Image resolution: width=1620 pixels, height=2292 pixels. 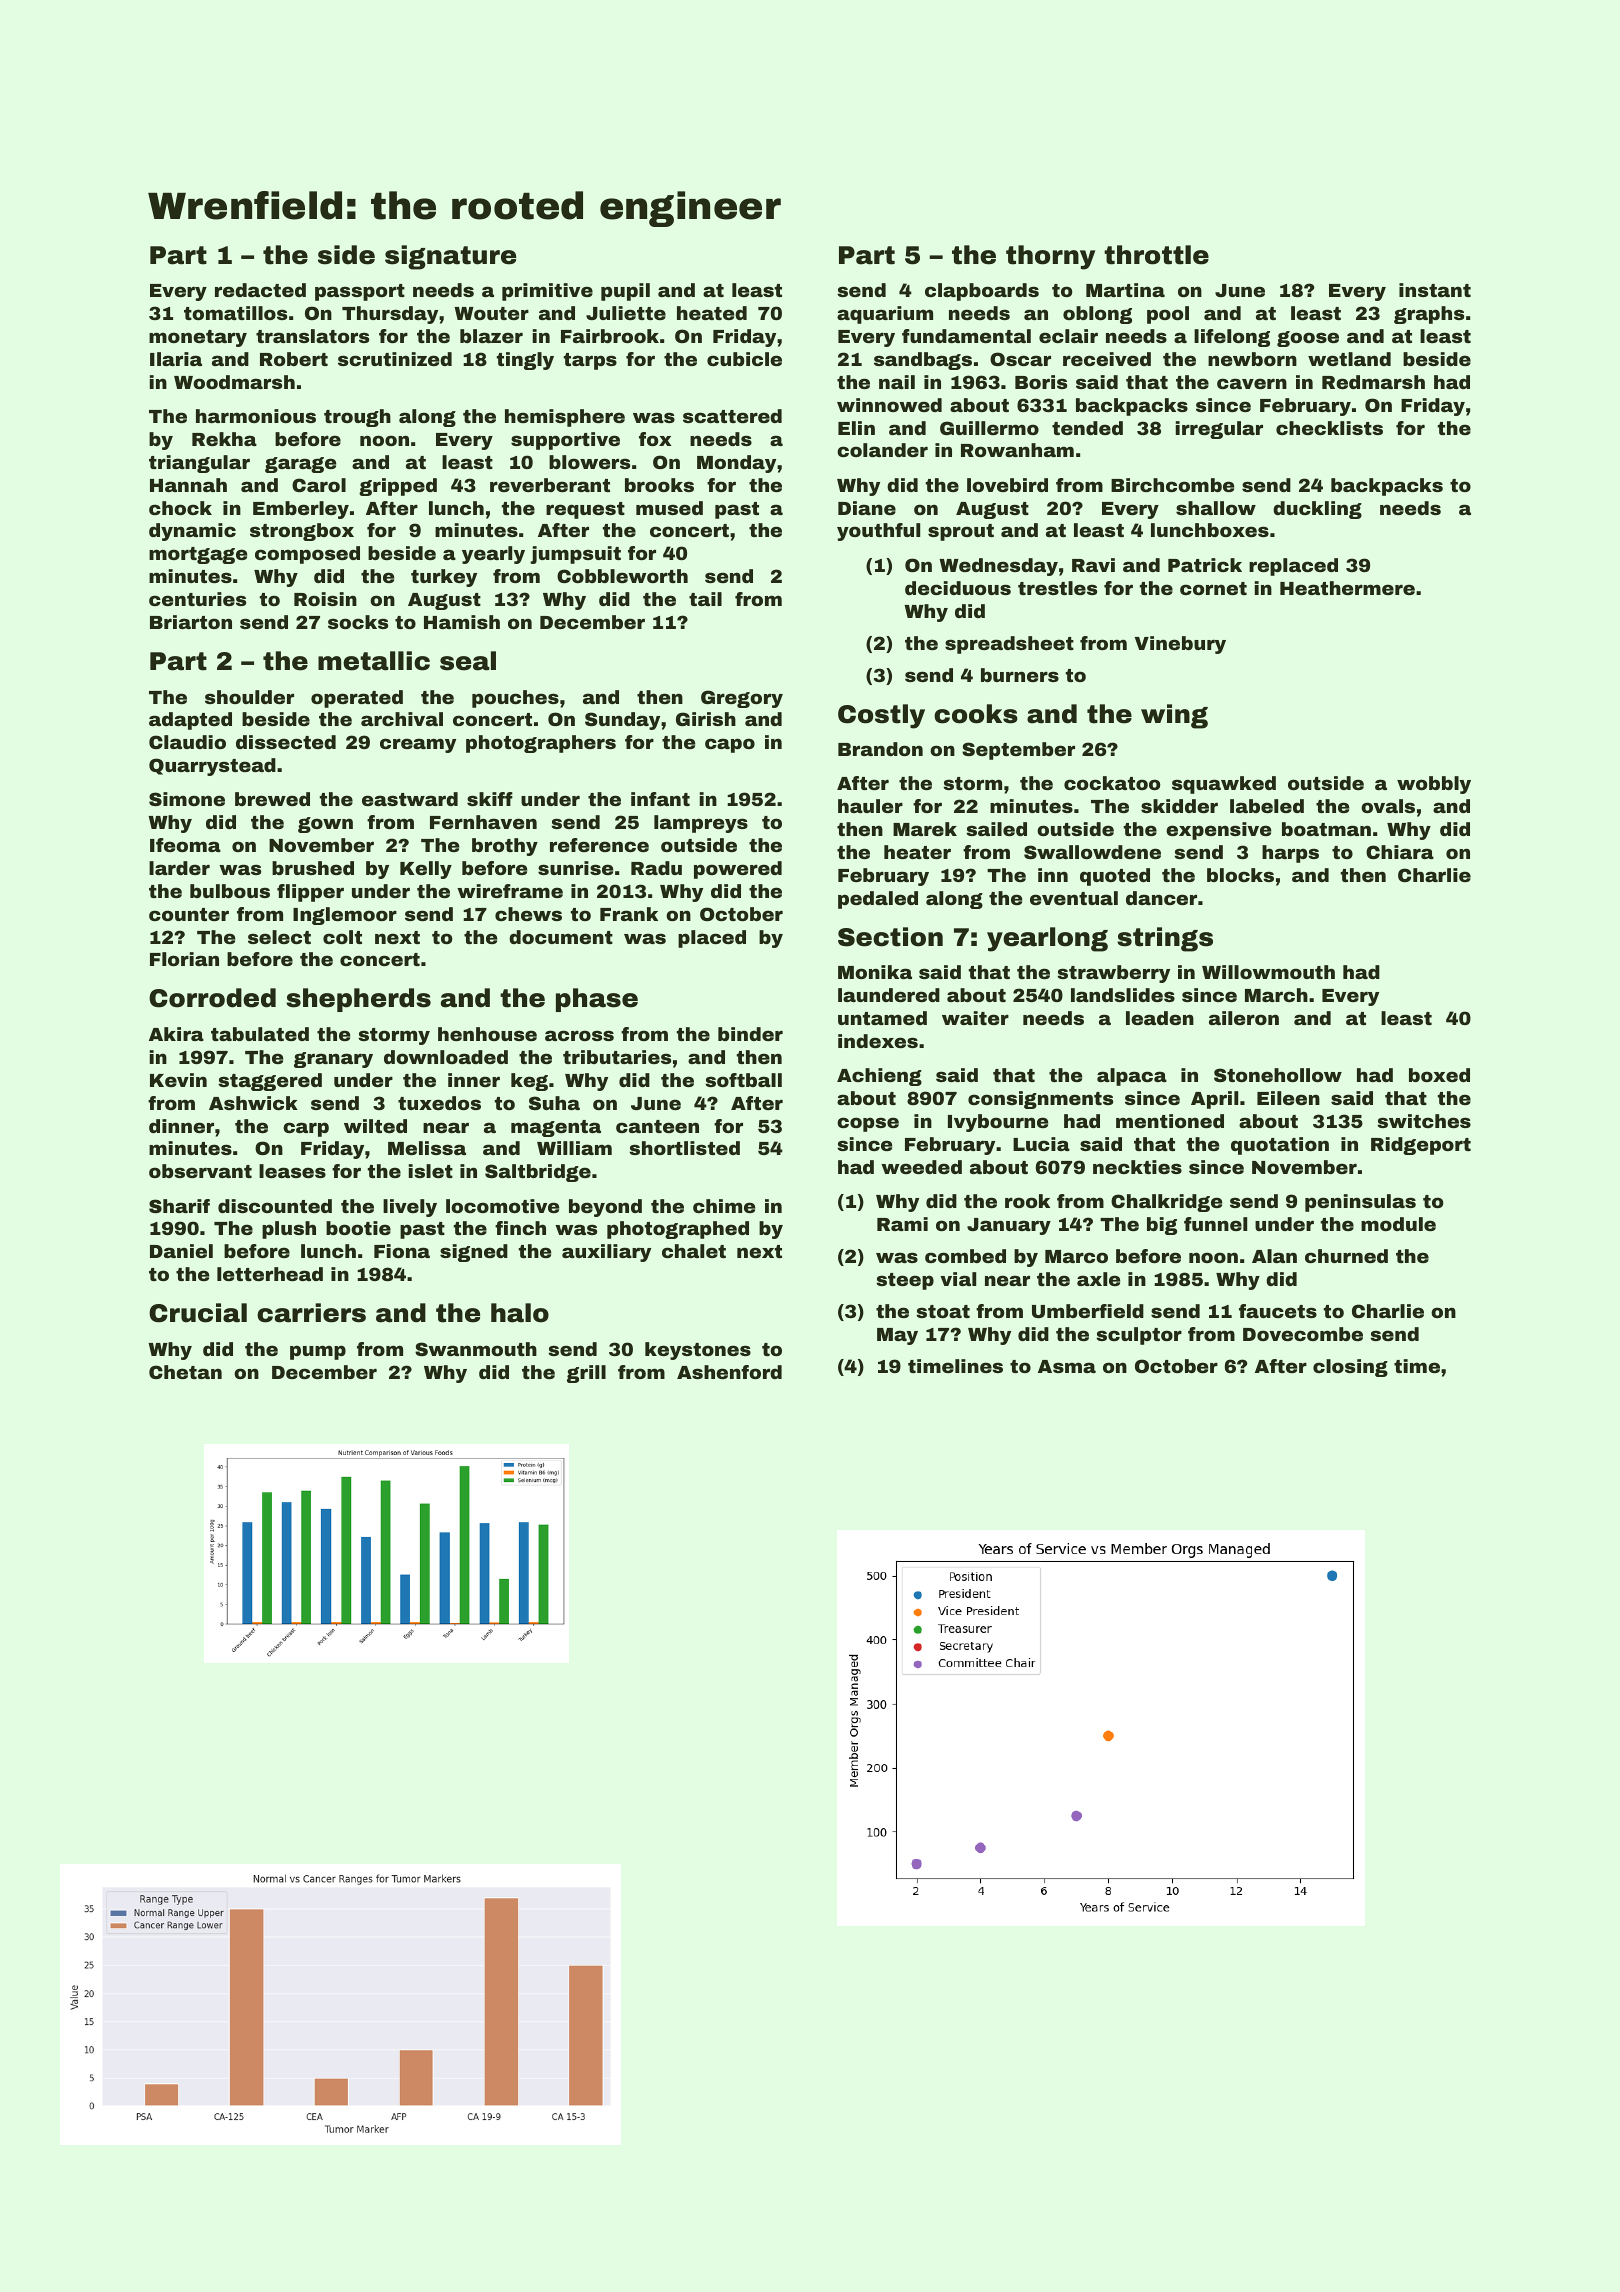 I want to click on boxed, so click(x=1439, y=1075).
